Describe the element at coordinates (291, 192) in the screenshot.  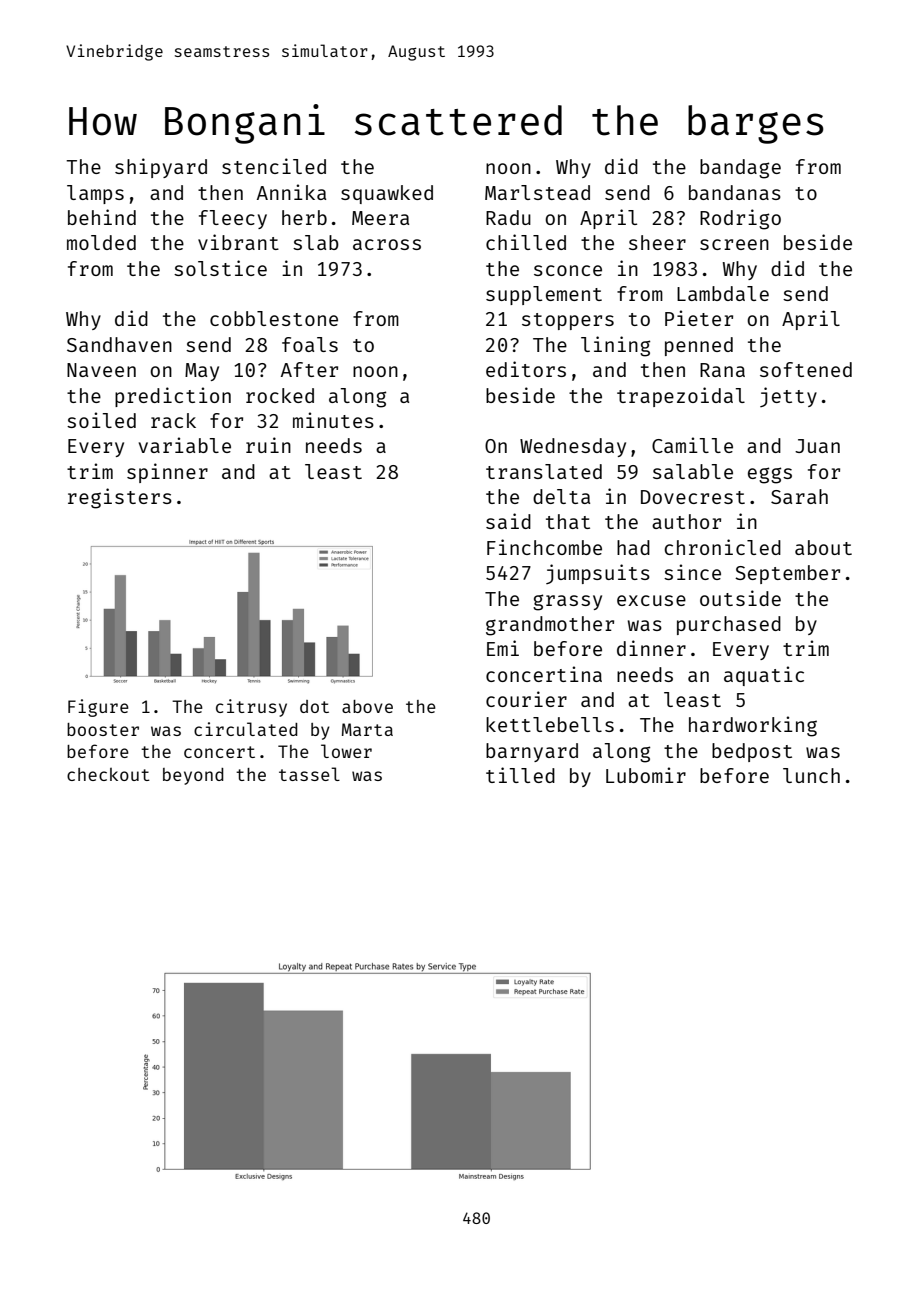
I see `Annika` at that location.
